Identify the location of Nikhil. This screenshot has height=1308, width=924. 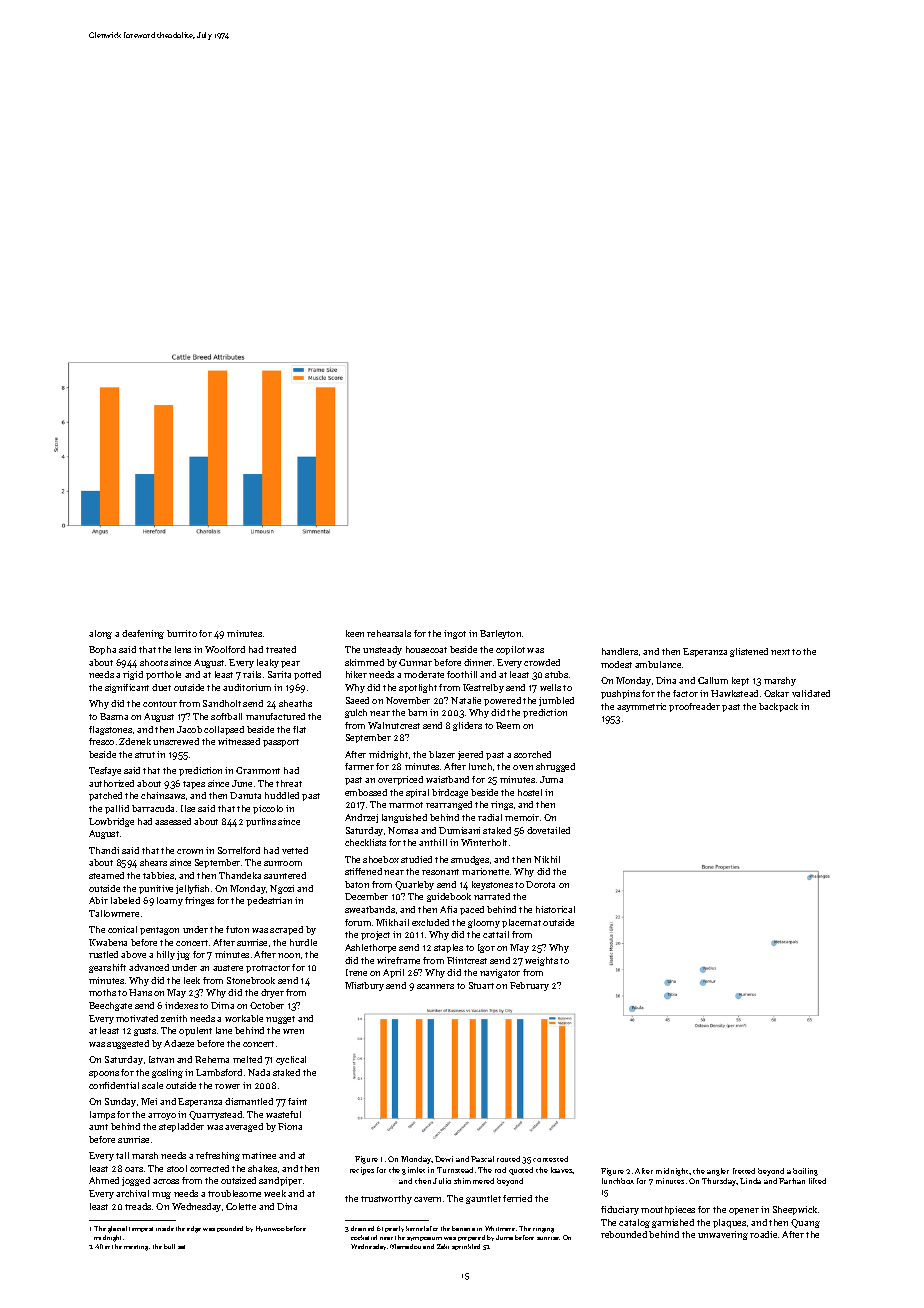
(547, 859).
